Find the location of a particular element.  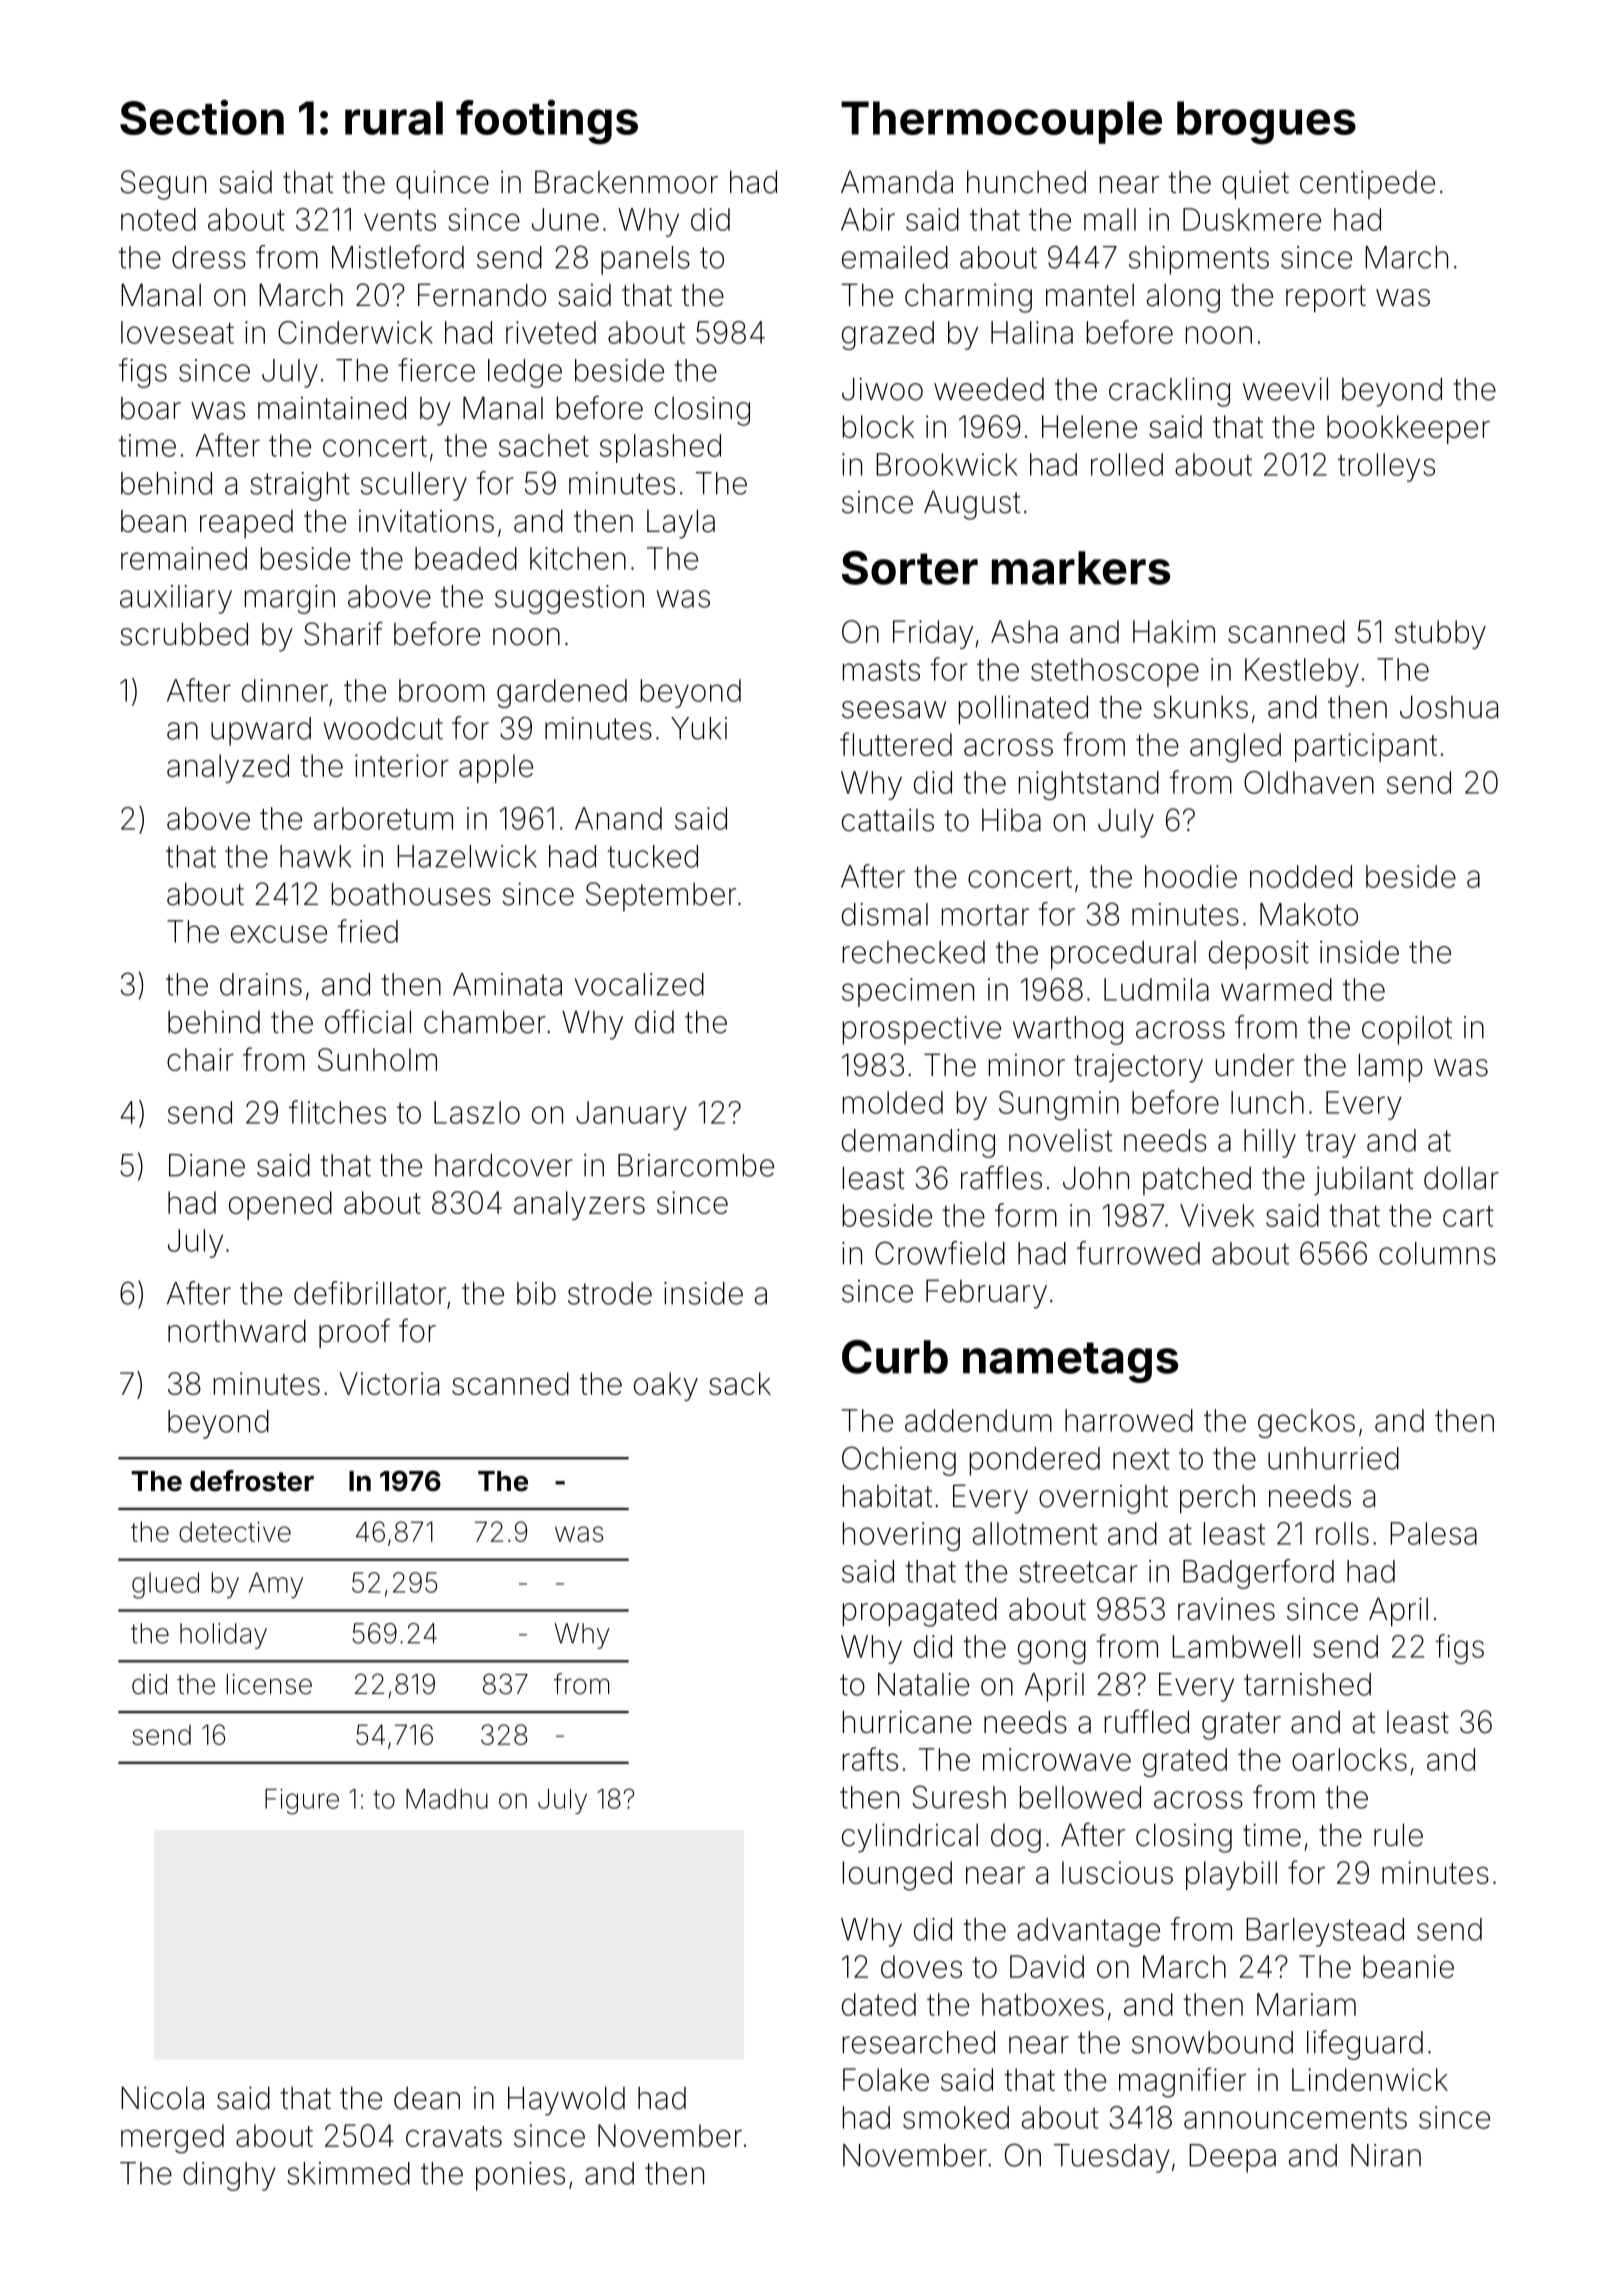

Joshua is located at coordinates (1449, 707).
